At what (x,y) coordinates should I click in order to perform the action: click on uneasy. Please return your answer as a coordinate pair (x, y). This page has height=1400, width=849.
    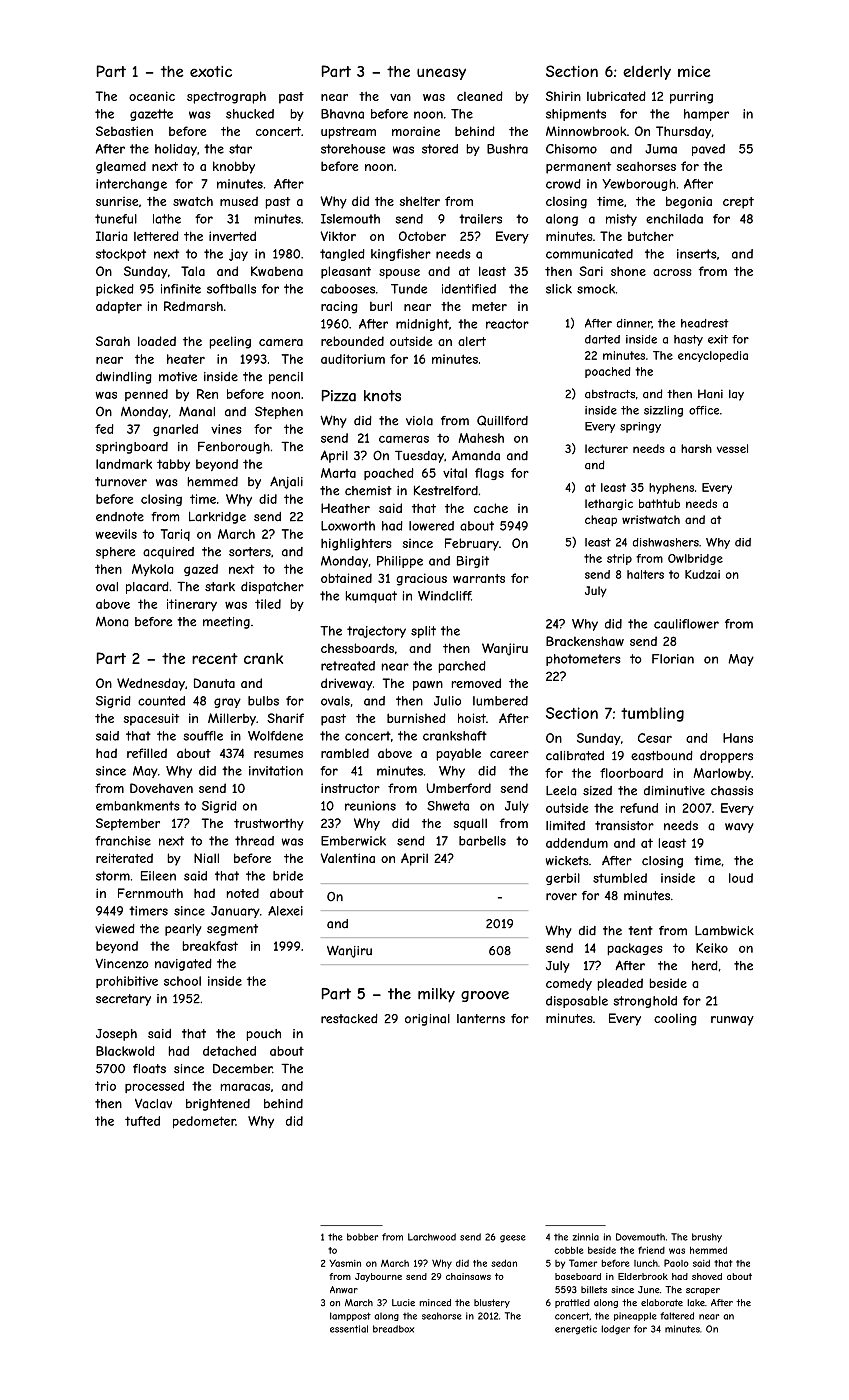
    Looking at the image, I should click on (441, 74).
